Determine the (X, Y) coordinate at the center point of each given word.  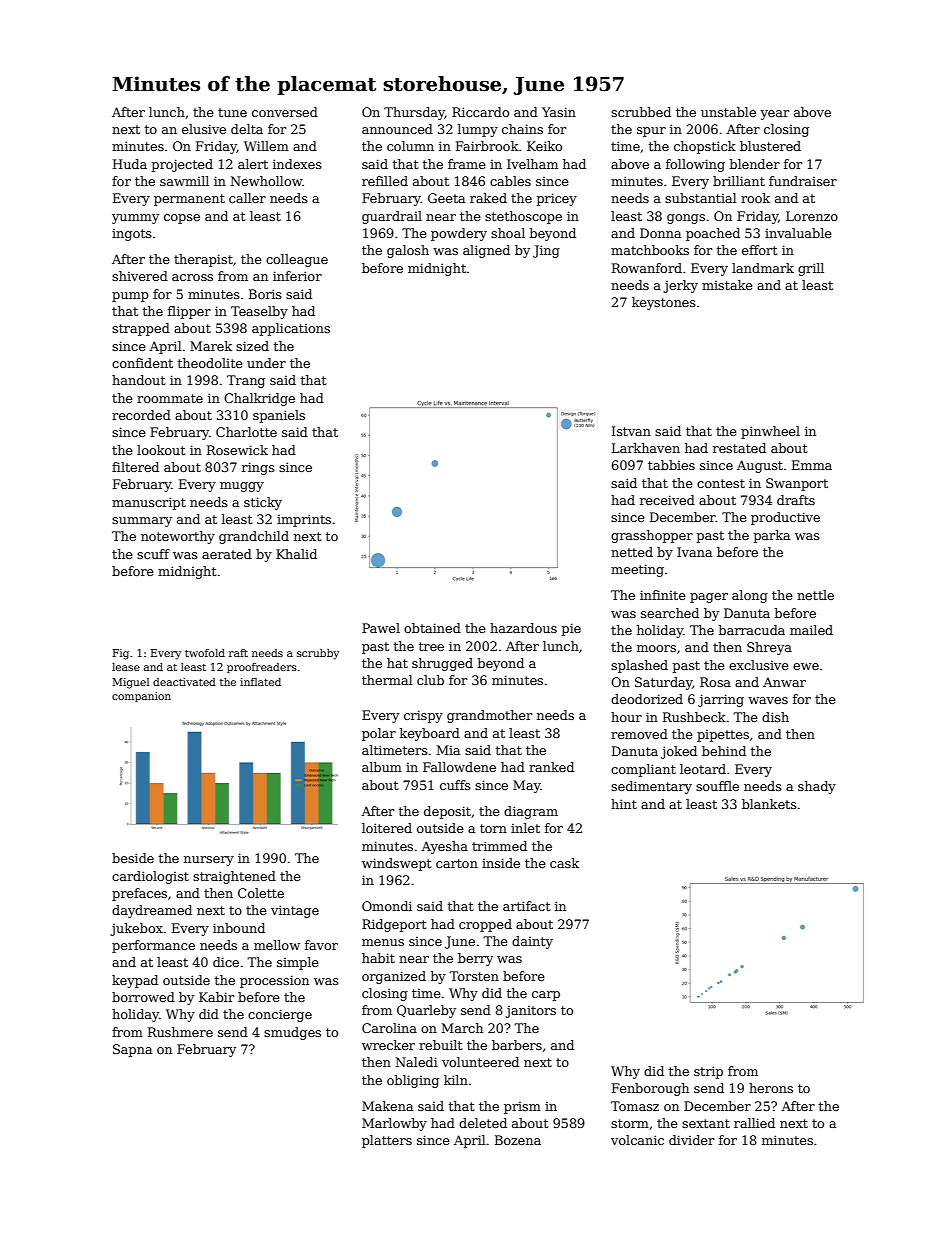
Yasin (559, 112)
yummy (135, 219)
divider (691, 1140)
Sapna (132, 1050)
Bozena (518, 1140)
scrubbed (641, 112)
